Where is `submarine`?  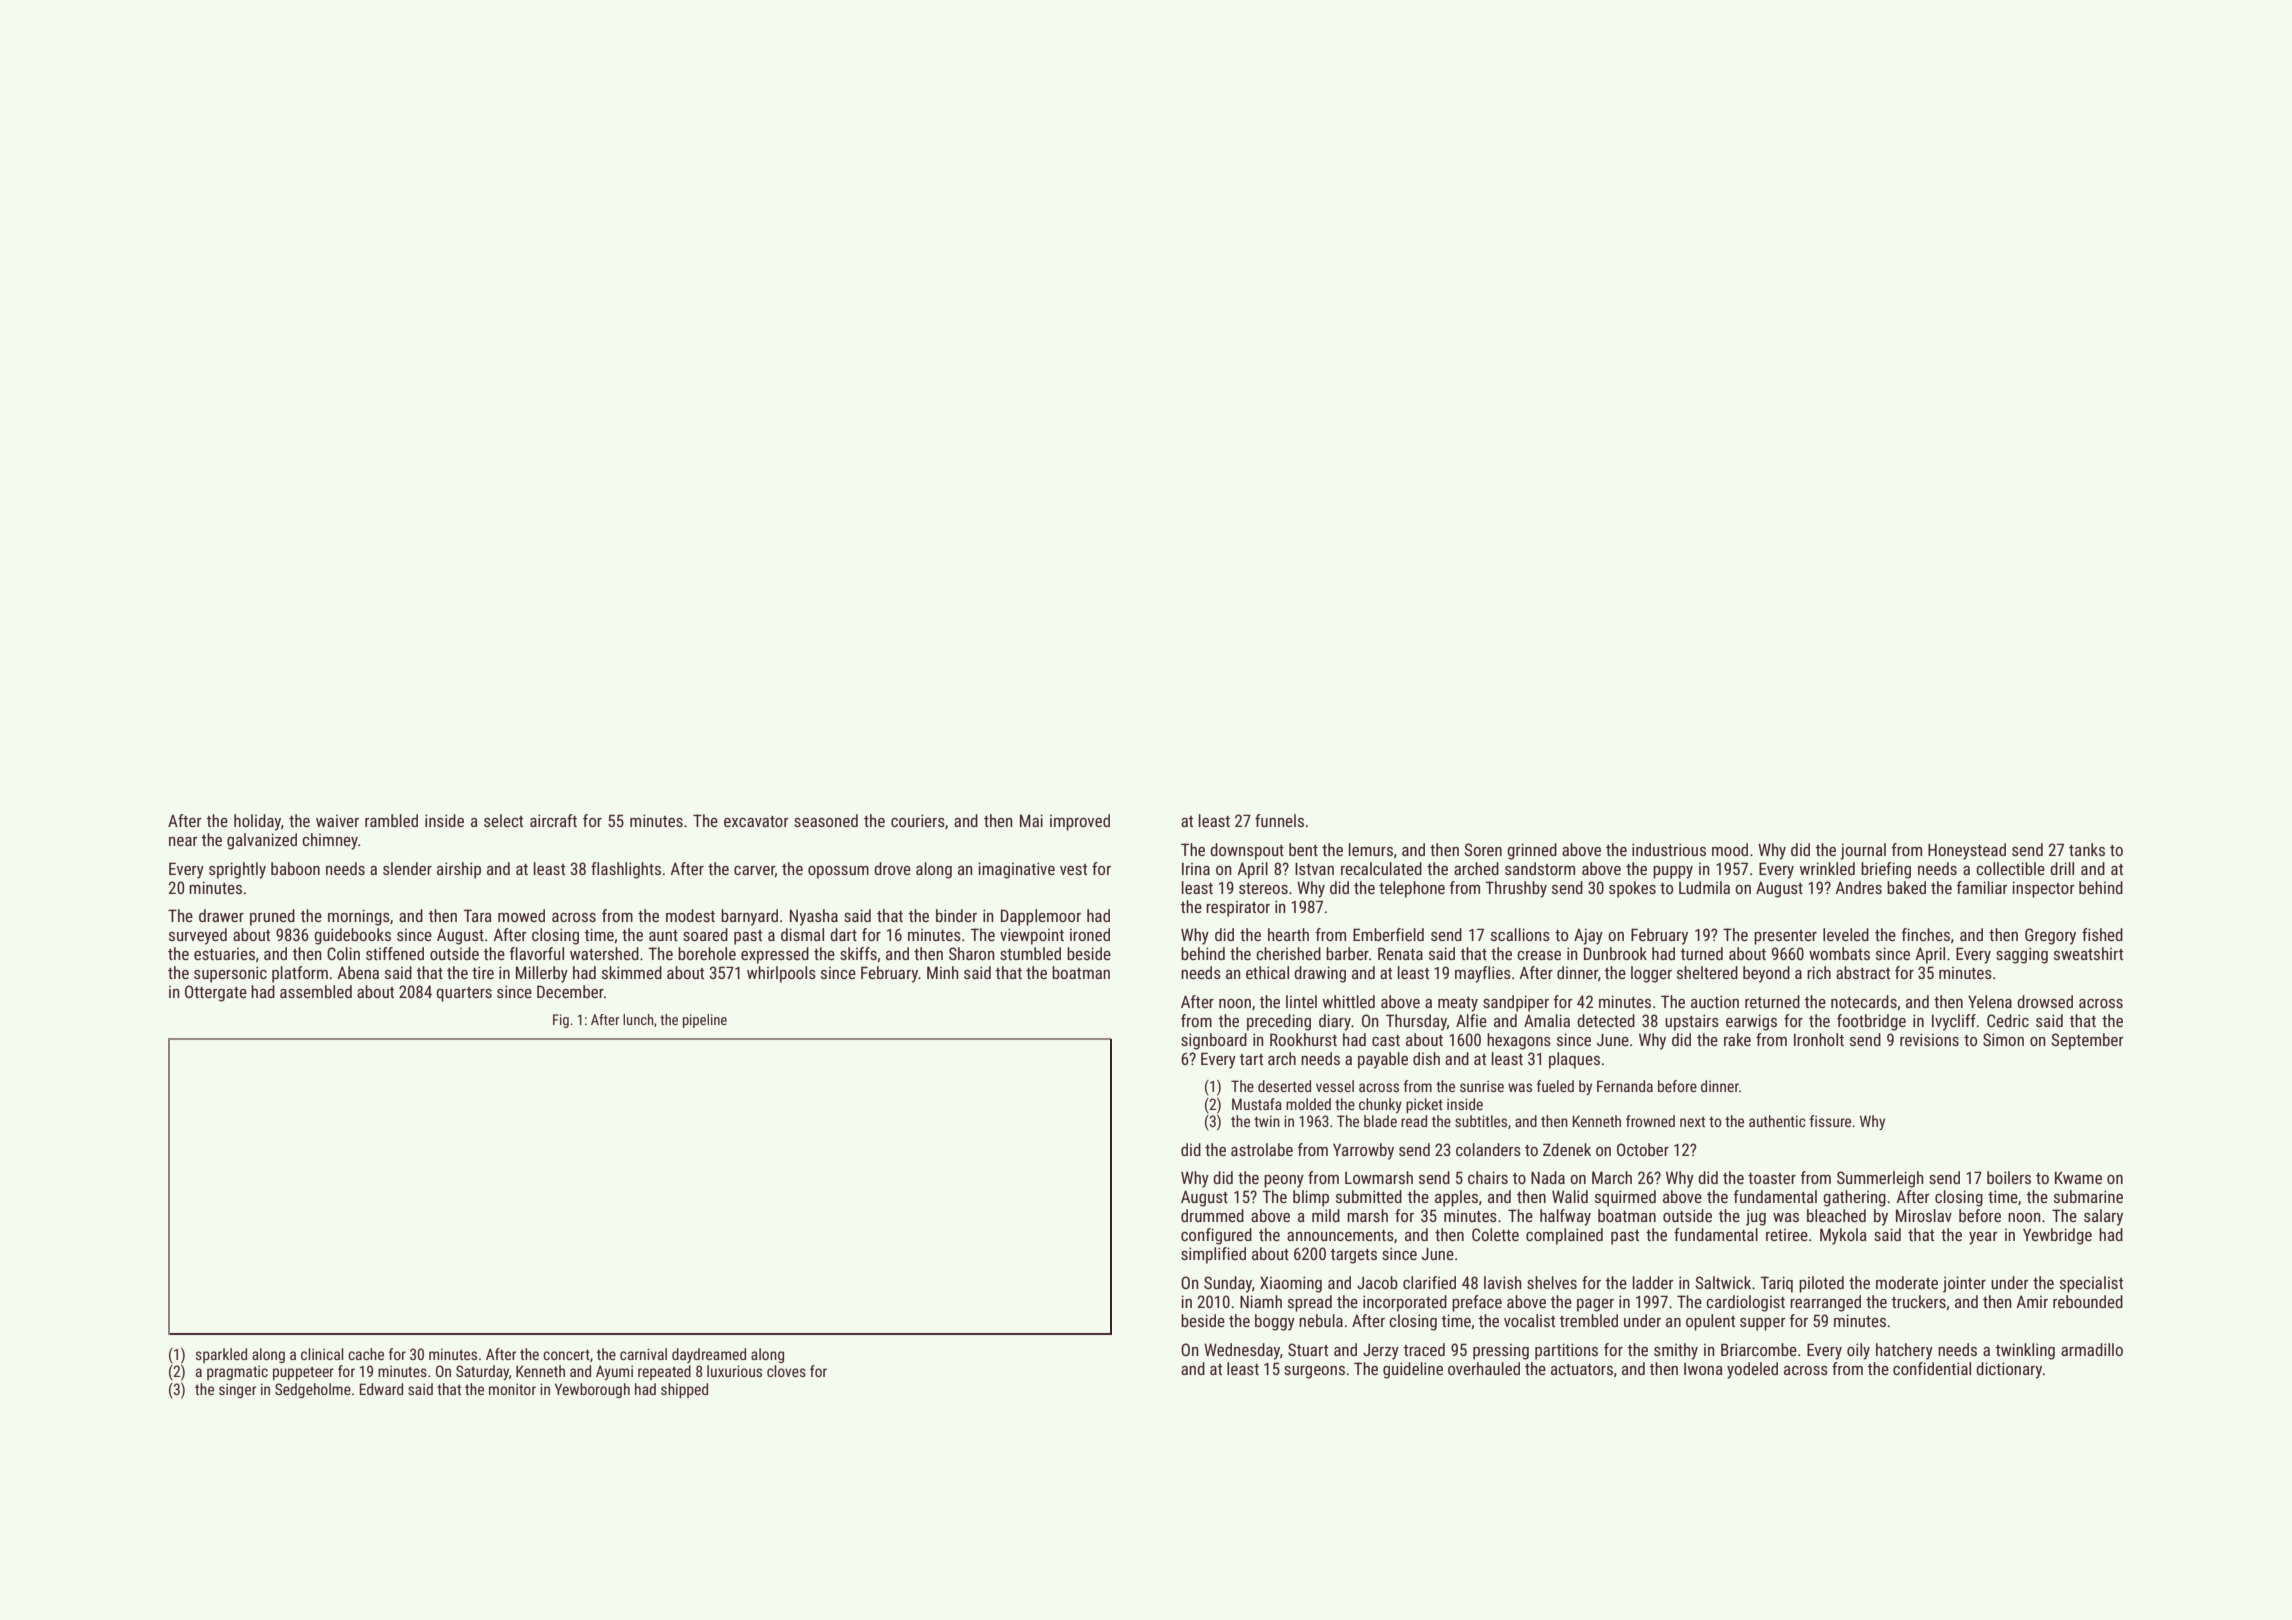 submarine is located at coordinates (2088, 1196).
